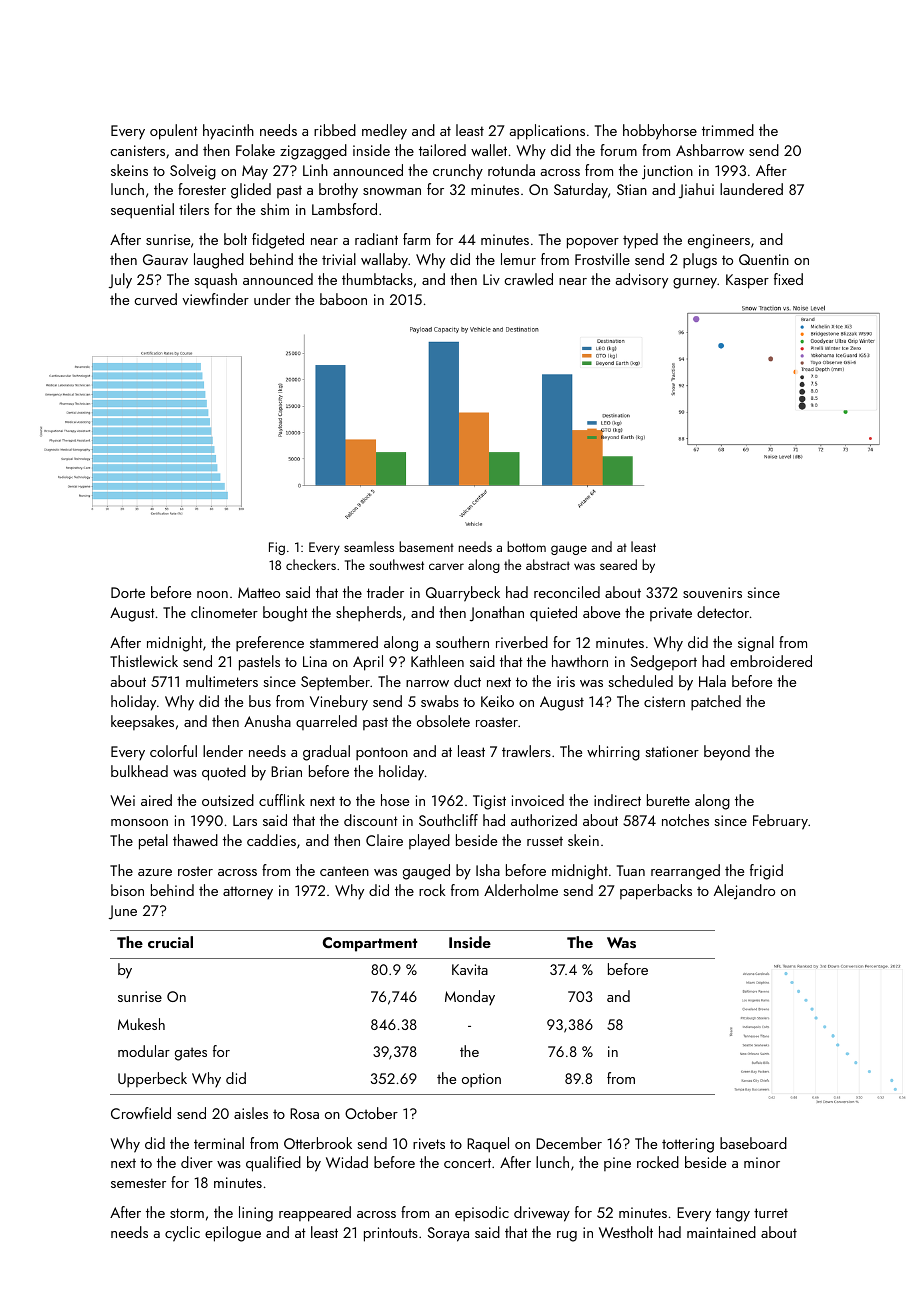 The image size is (924, 1308). I want to click on Liv, so click(491, 279).
